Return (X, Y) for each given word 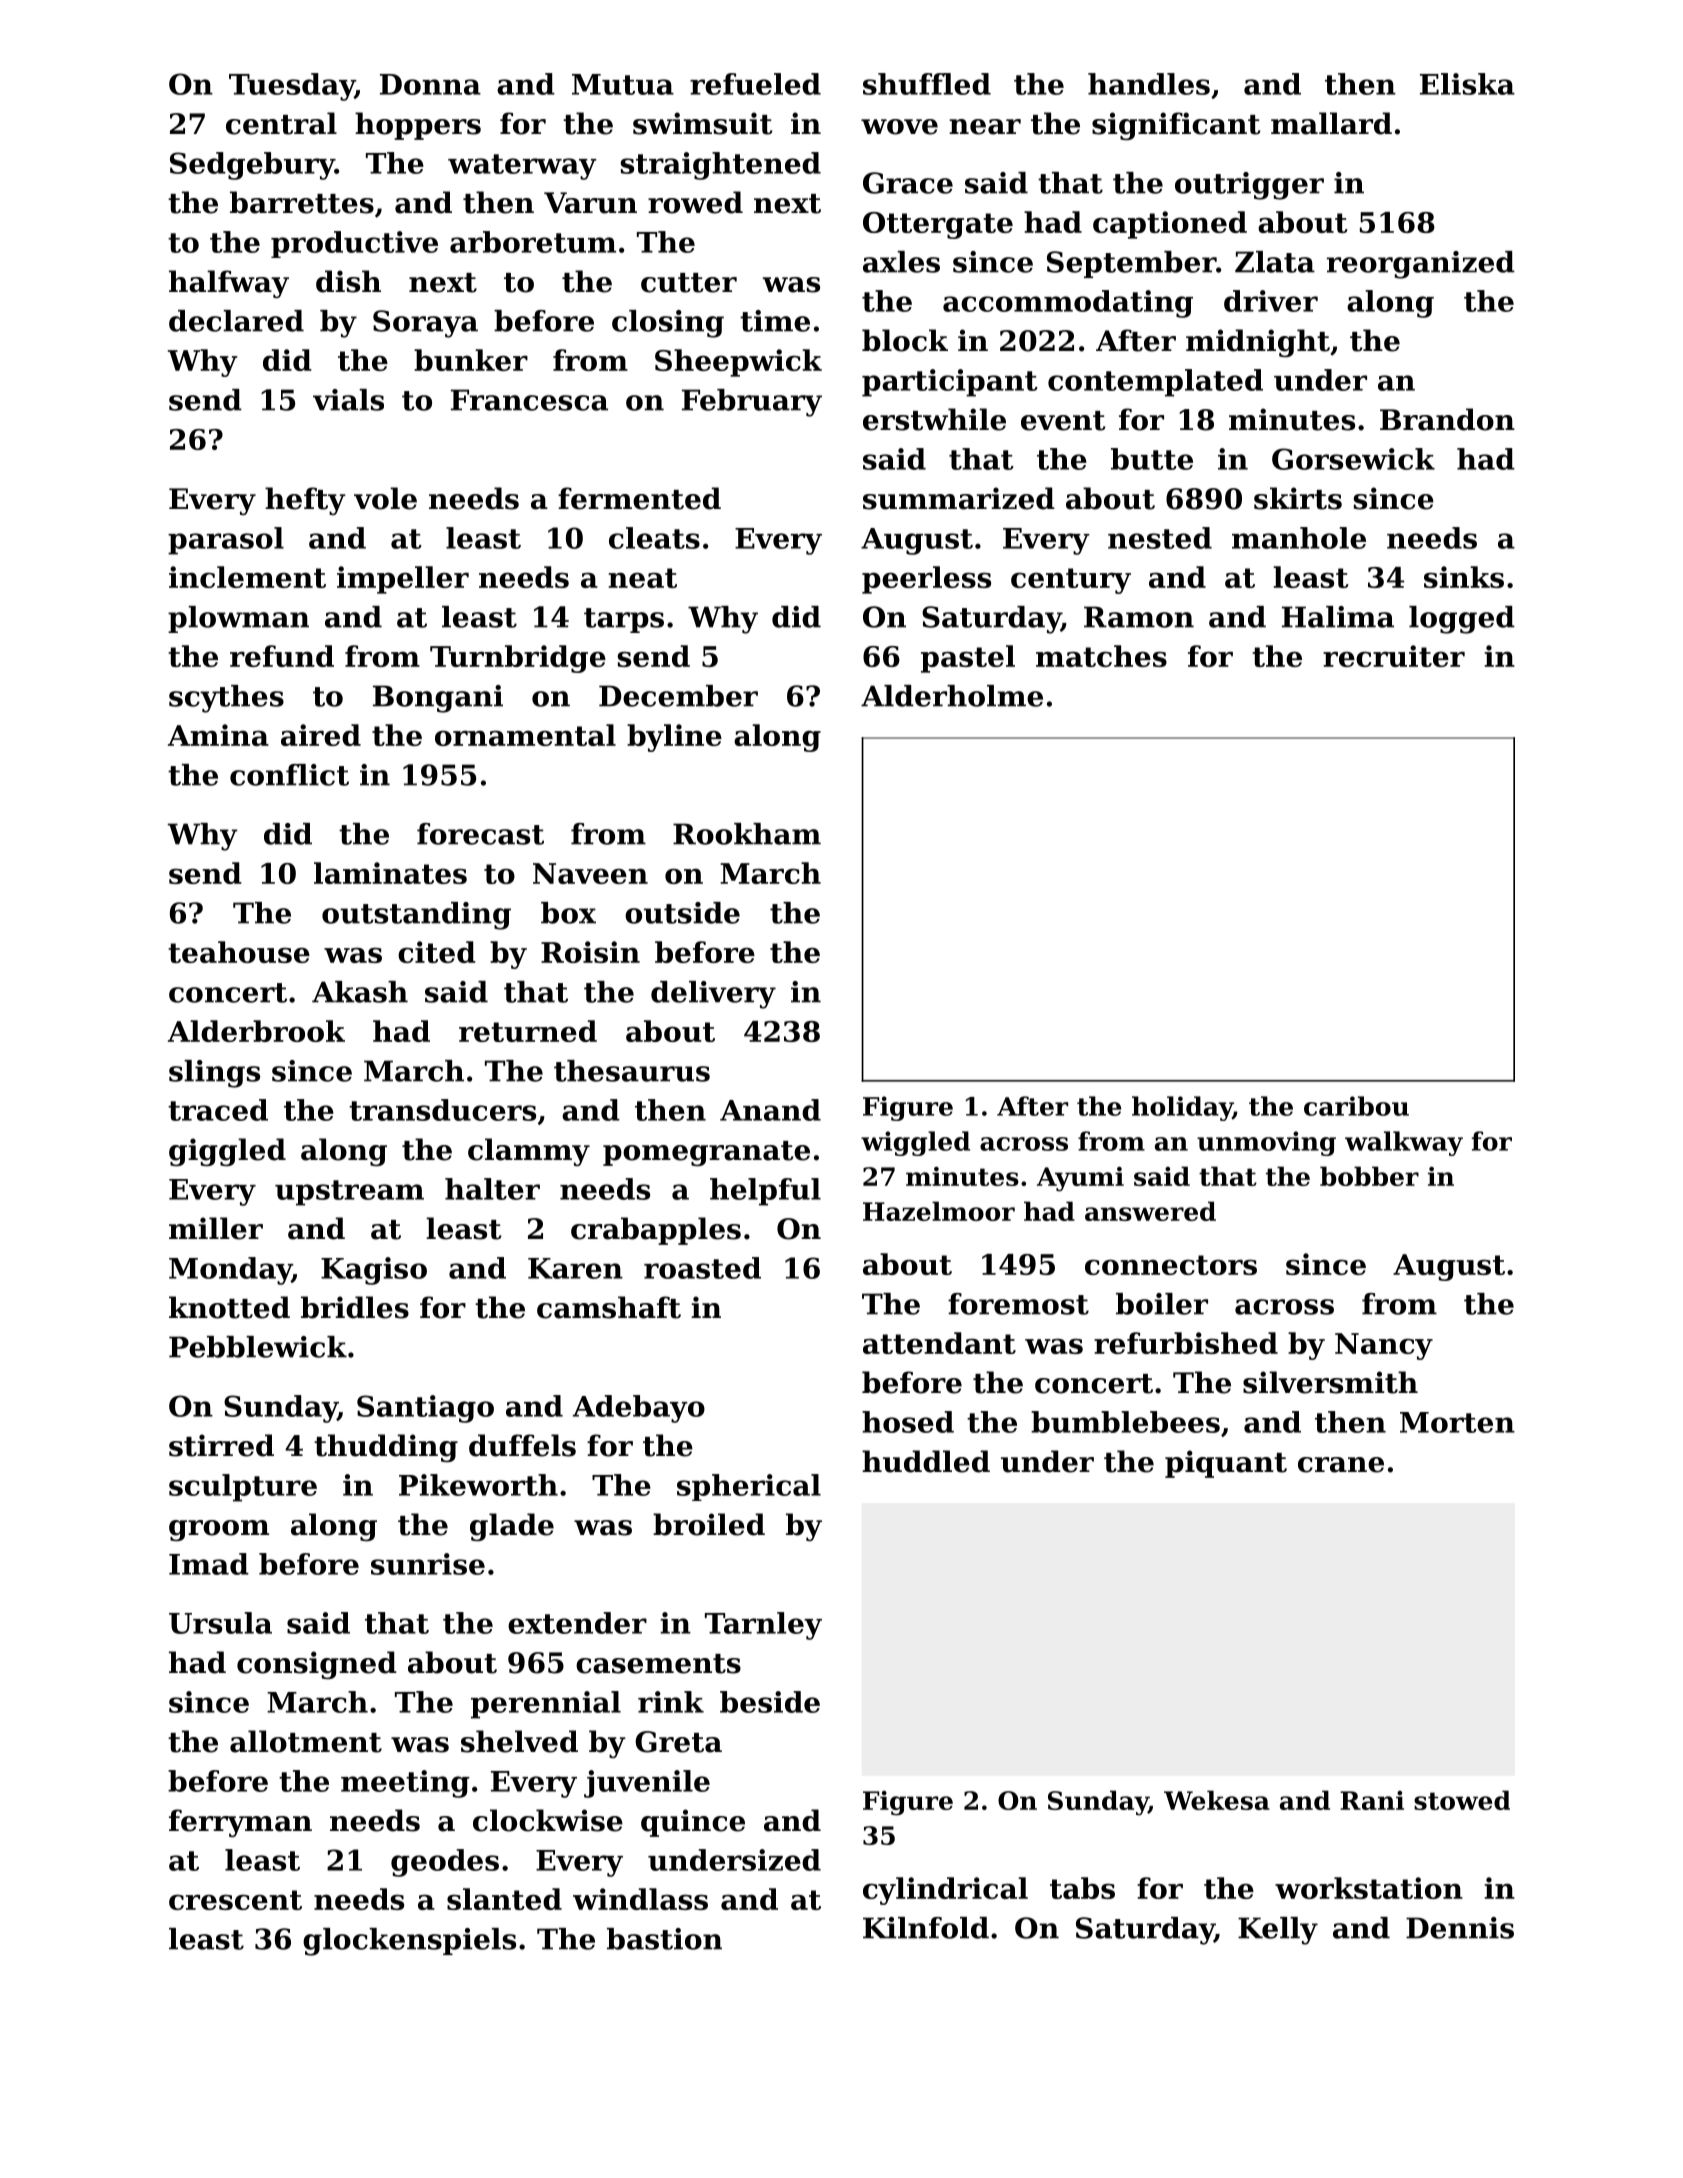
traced (218, 1110)
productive (354, 244)
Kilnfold (926, 1928)
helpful (765, 1192)
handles (1149, 84)
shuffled (927, 84)
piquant (1226, 1464)
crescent (235, 1900)
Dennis (1460, 1928)
